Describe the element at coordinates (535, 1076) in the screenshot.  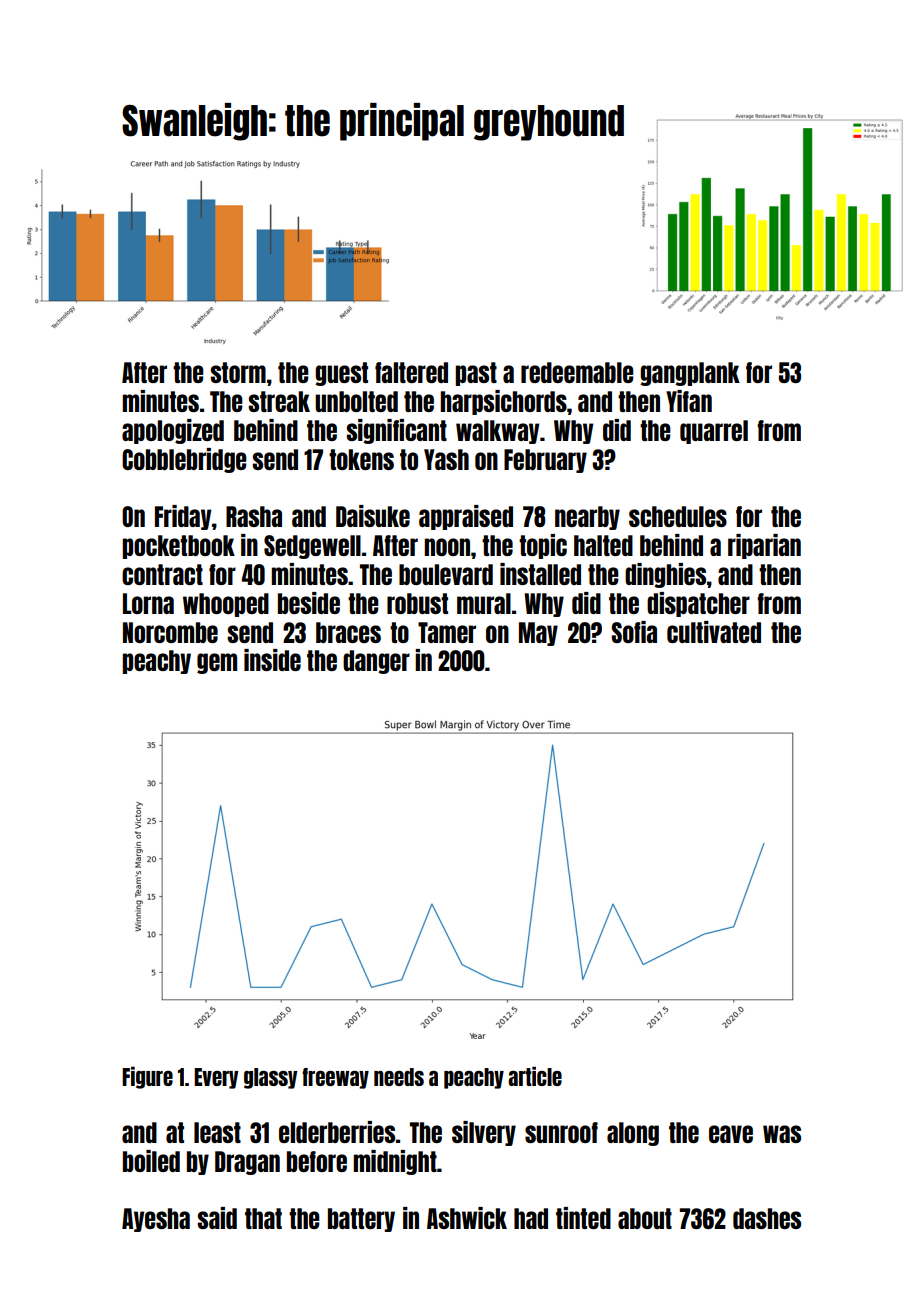
I see `article` at that location.
